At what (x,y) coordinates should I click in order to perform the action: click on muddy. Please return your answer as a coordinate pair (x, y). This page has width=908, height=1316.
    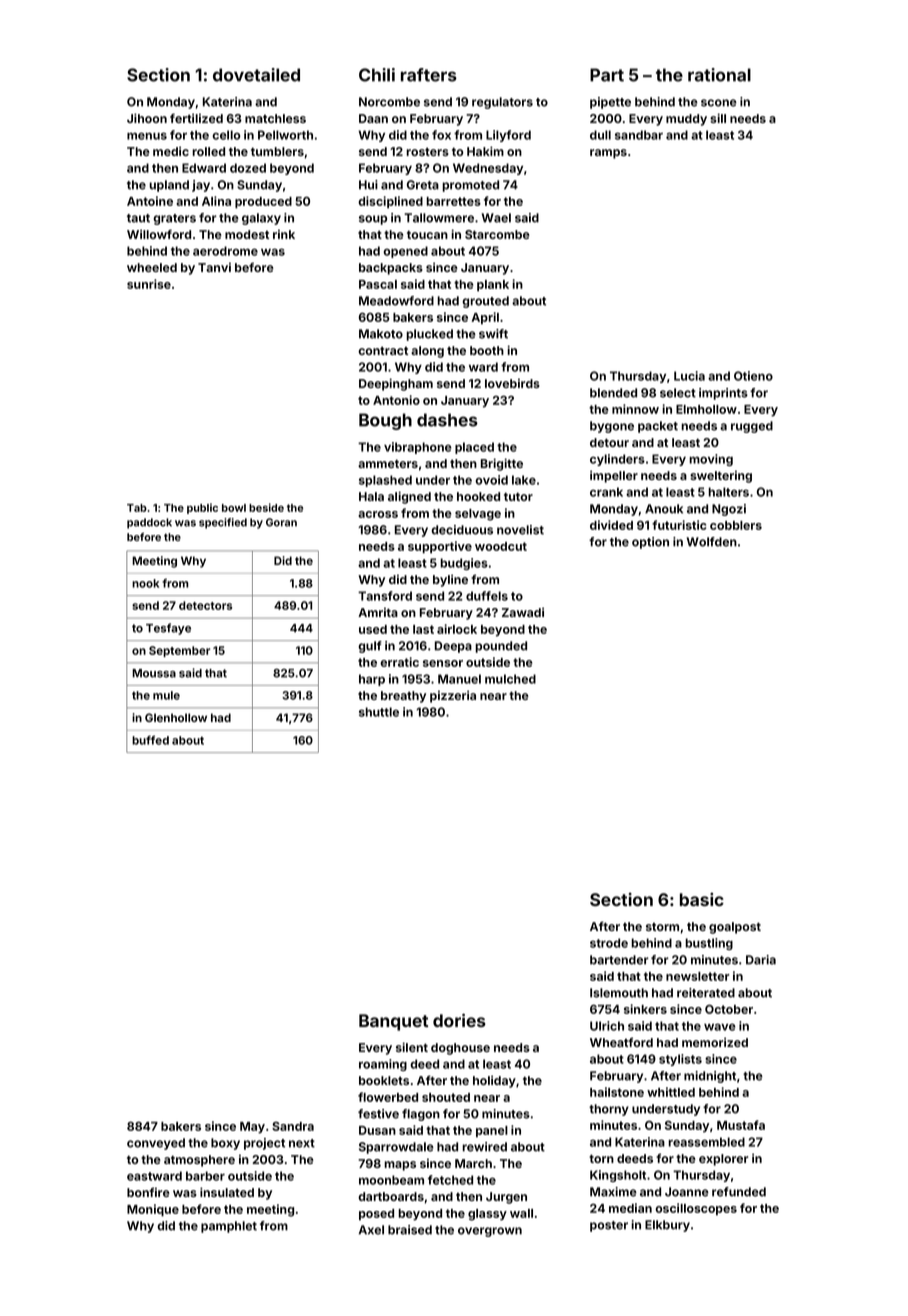
    Looking at the image, I should click on (686, 120).
